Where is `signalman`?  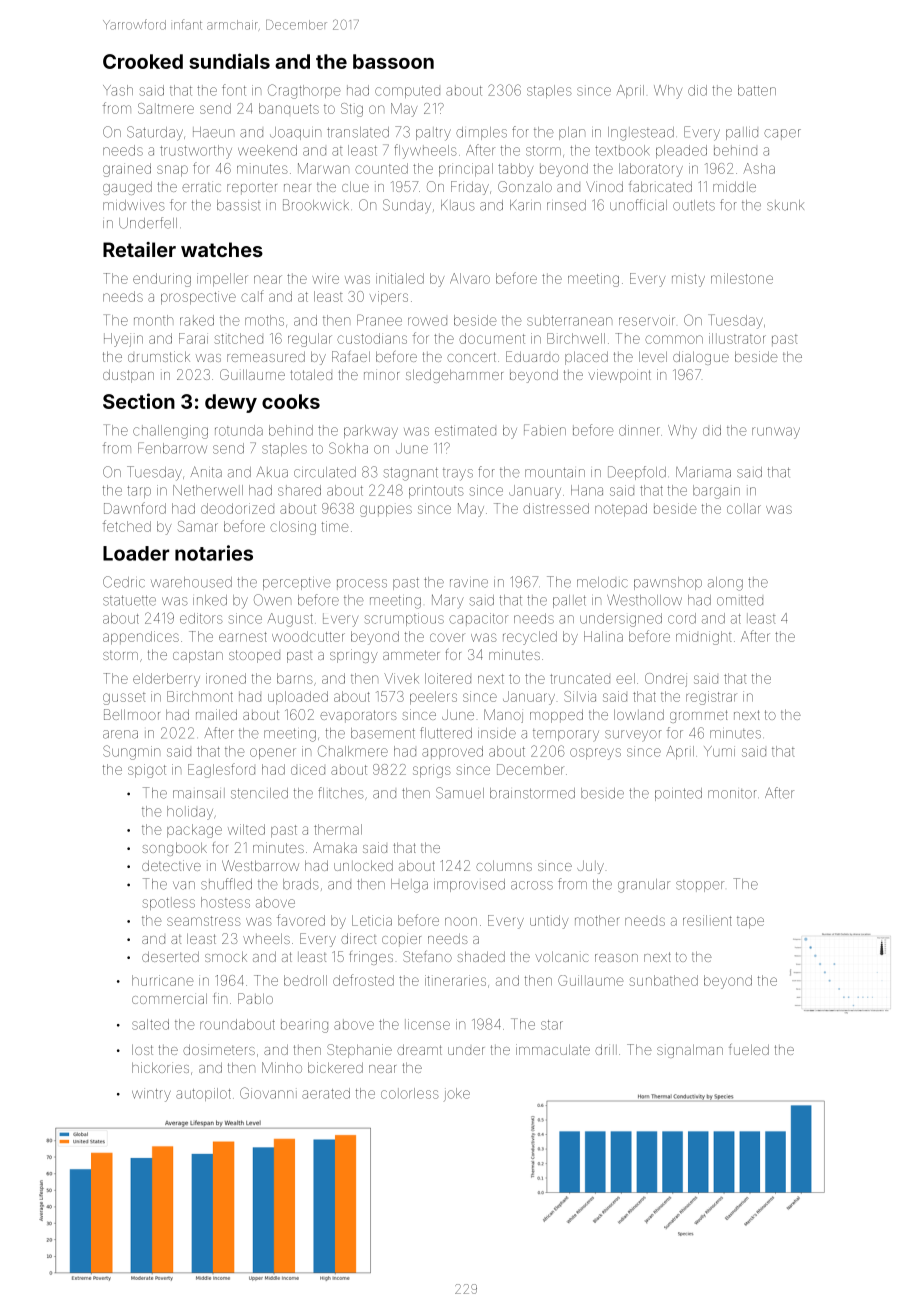 signalman is located at coordinates (690, 1051).
